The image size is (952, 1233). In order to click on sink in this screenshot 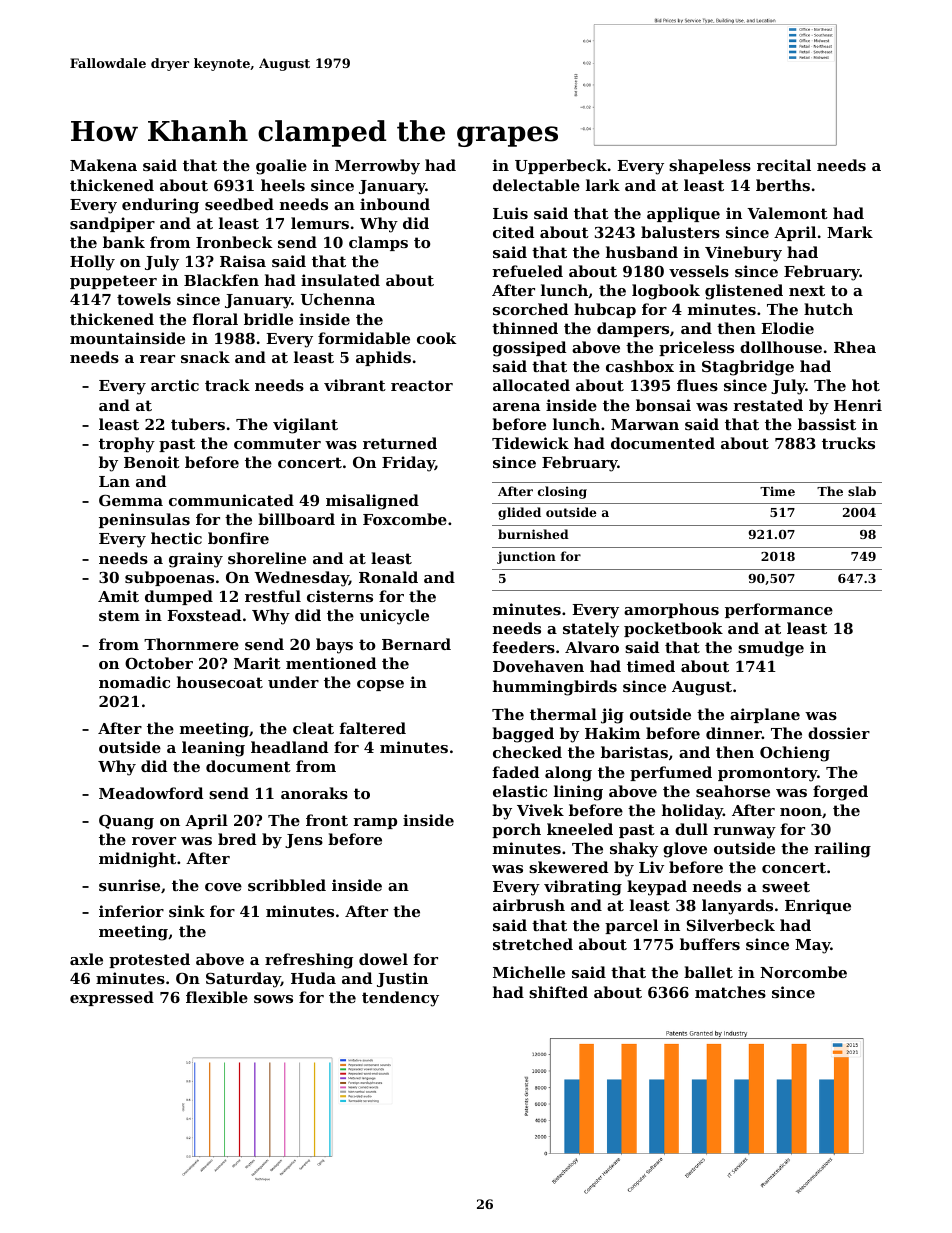, I will do `click(187, 911)`.
